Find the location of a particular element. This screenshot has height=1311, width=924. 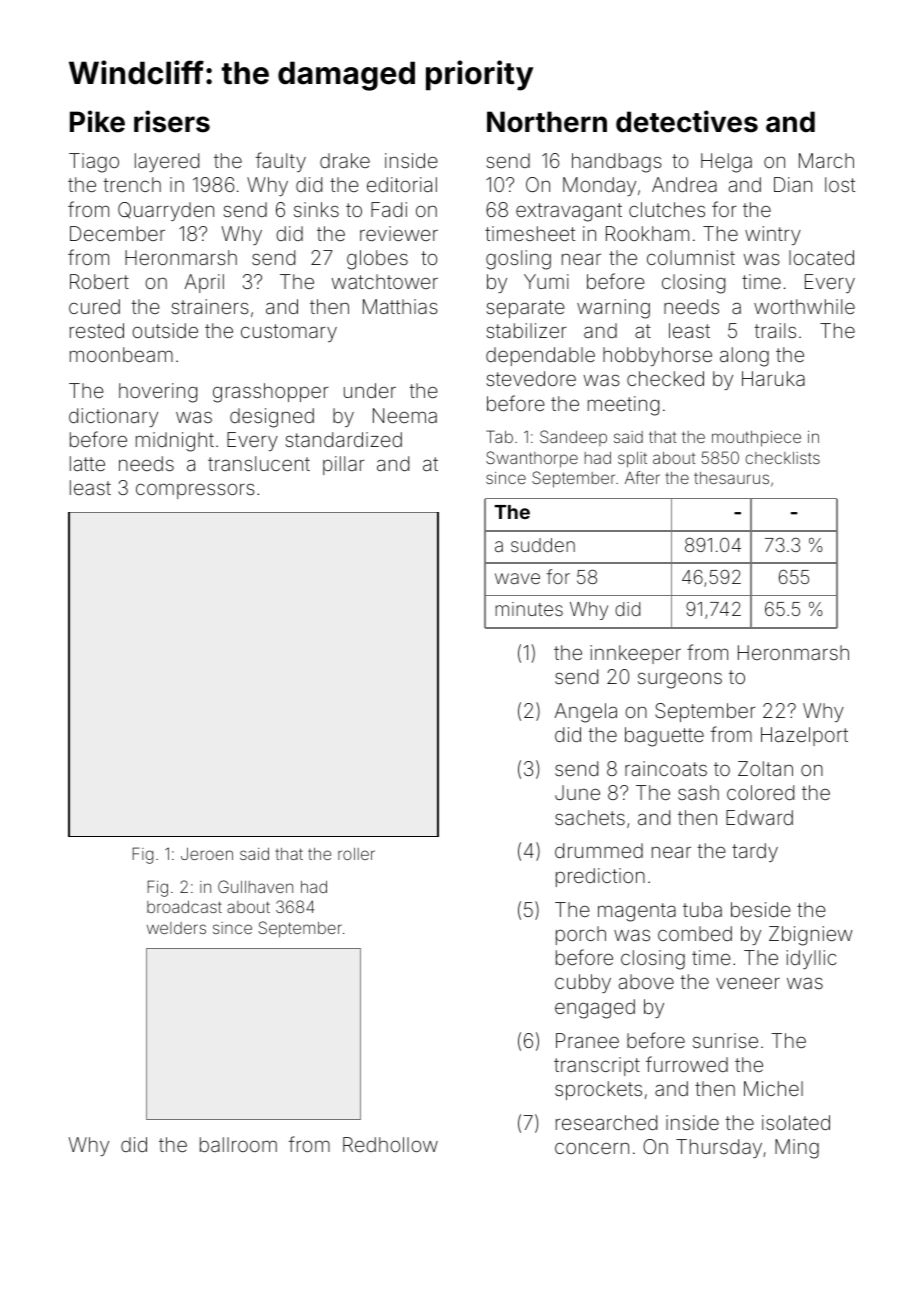

wave is located at coordinates (517, 578).
